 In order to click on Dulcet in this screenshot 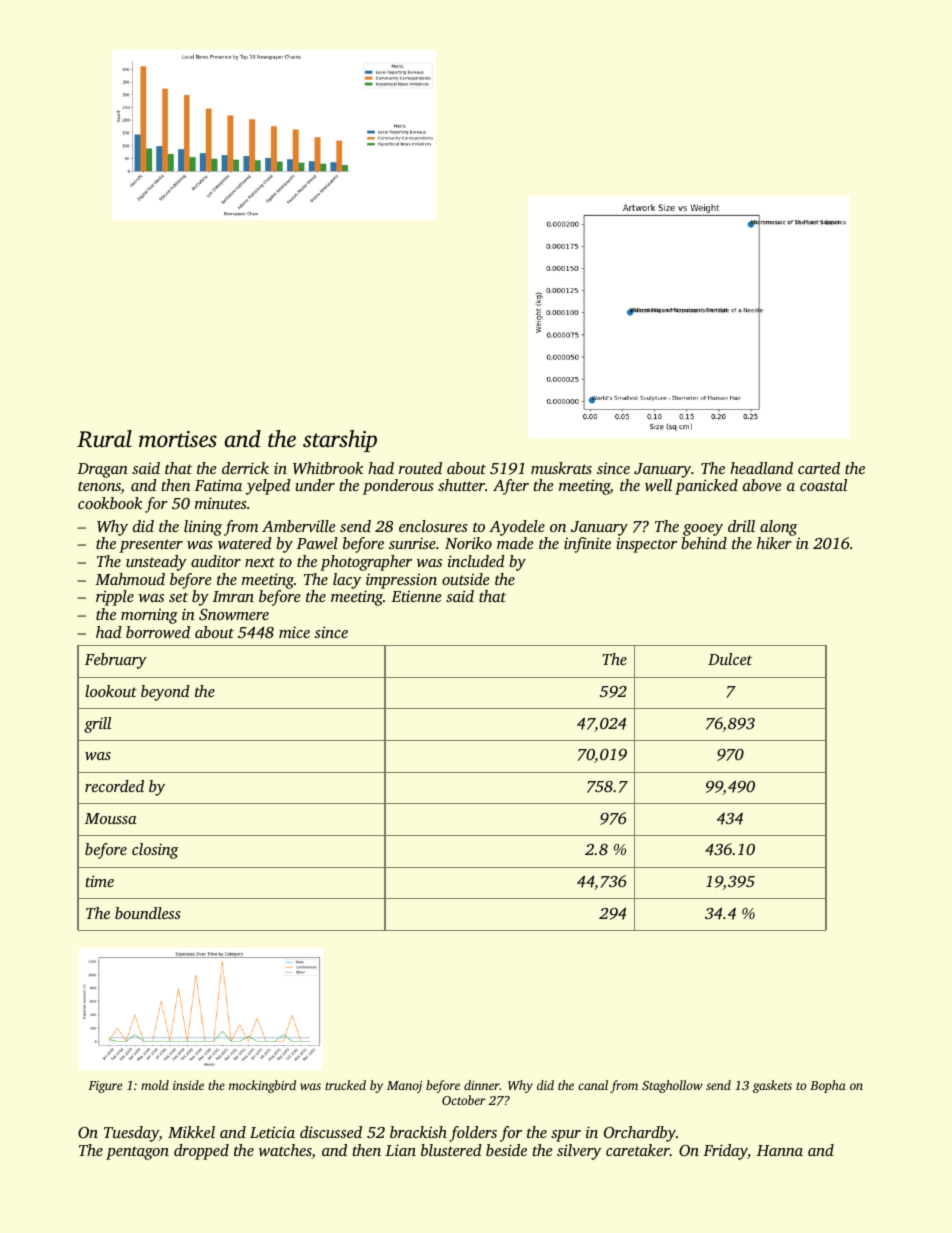, I will do `click(730, 659)`.
